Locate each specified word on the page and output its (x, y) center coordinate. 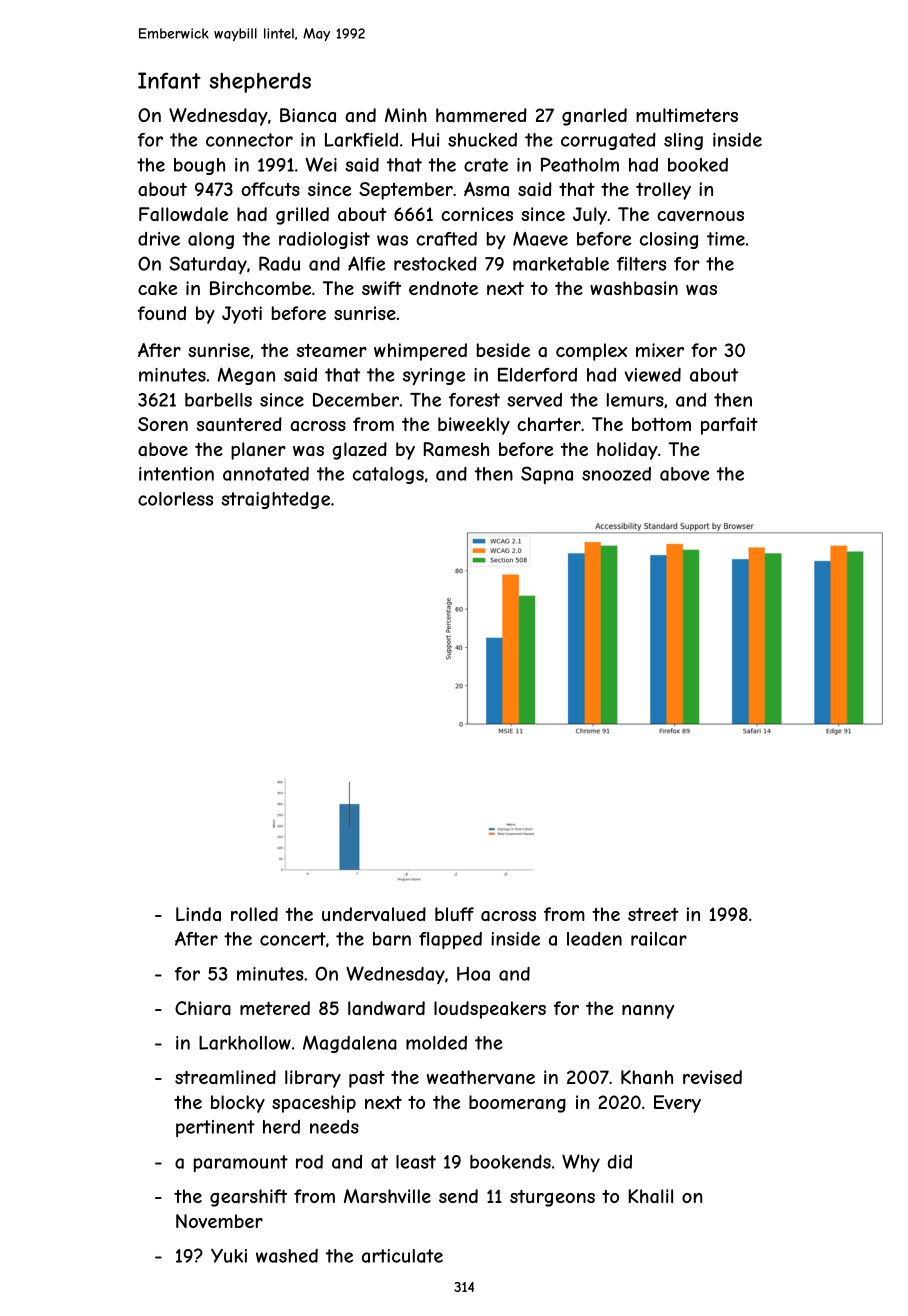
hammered (481, 115)
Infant (169, 80)
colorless (175, 499)
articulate (402, 1256)
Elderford (537, 375)
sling (683, 141)
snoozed (616, 474)
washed (287, 1256)
